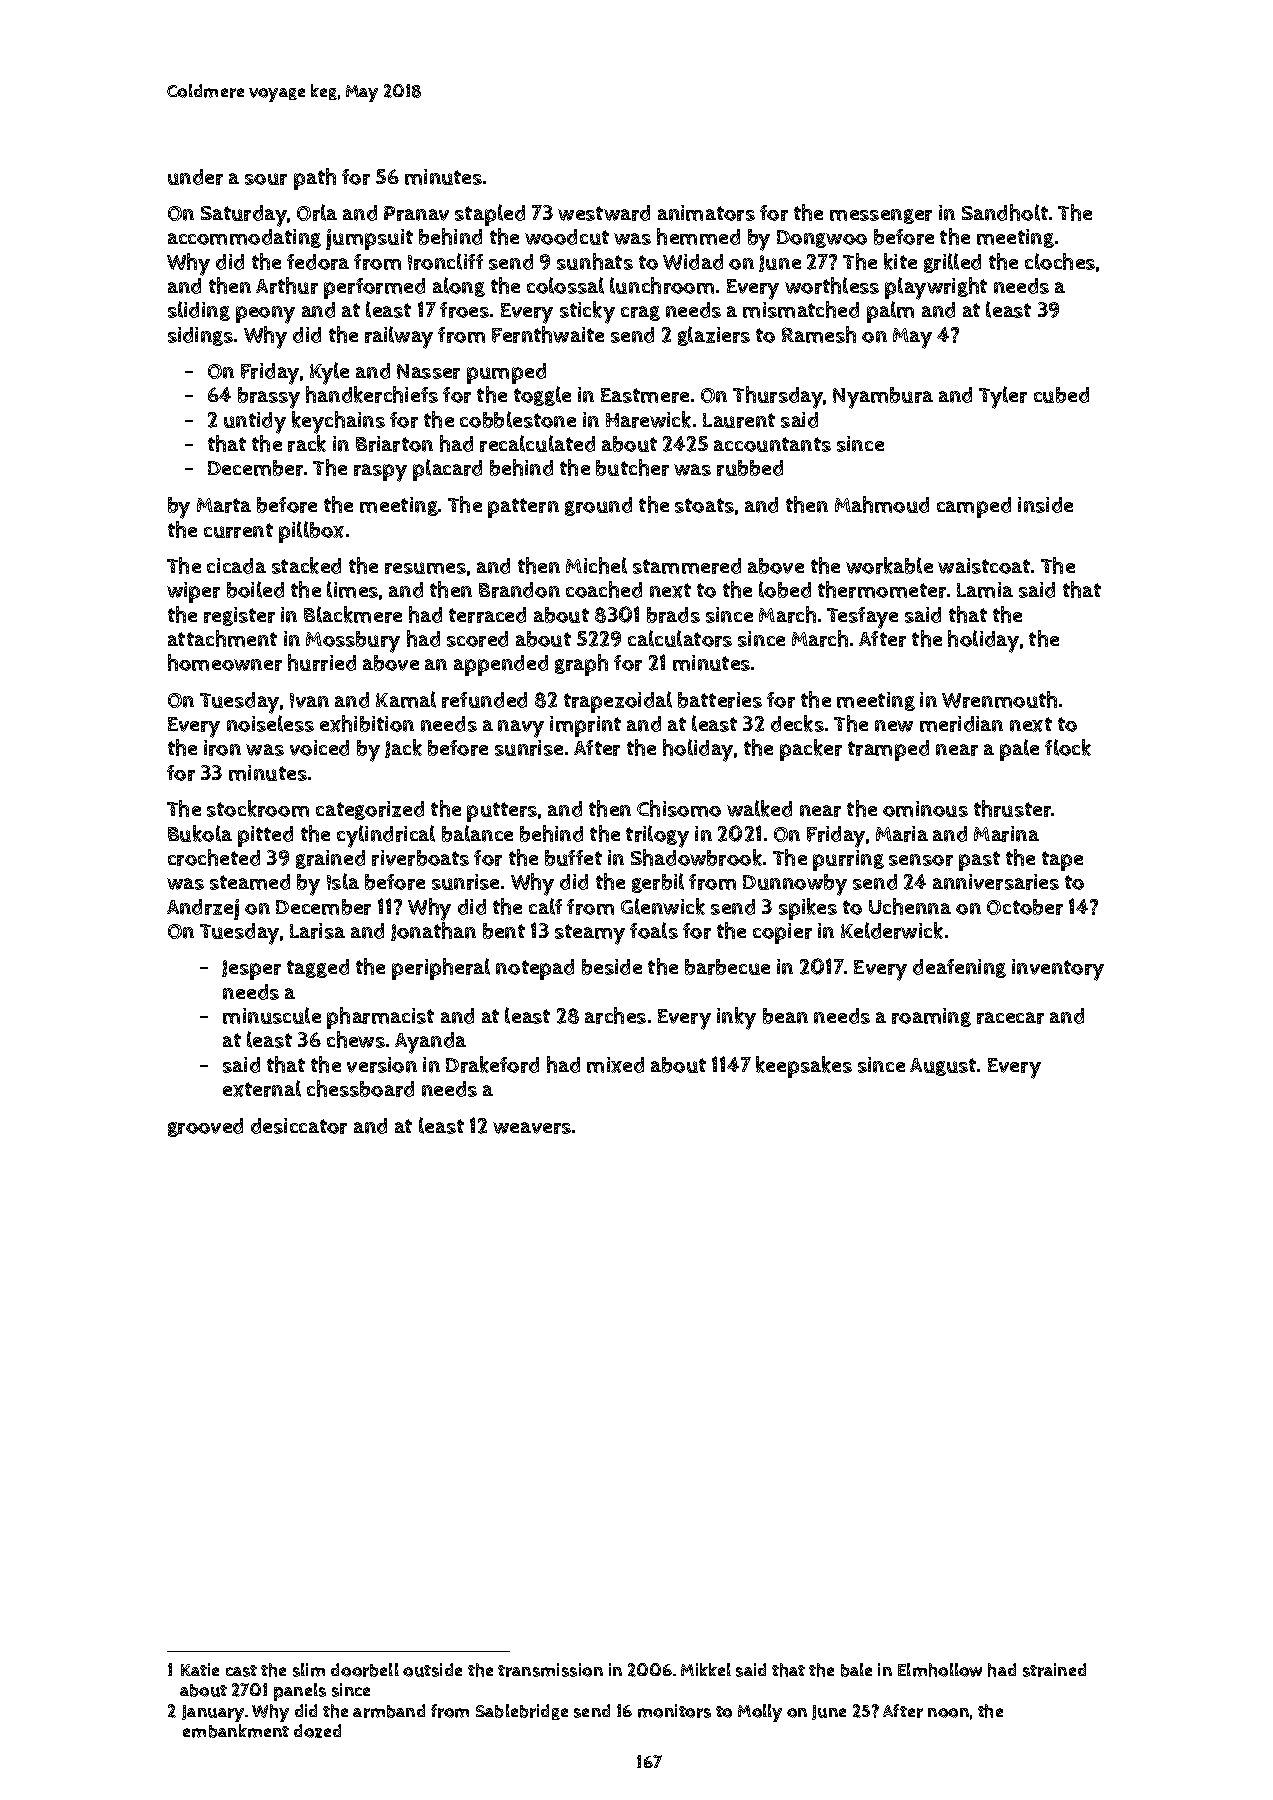 This image has height=1800, width=1273. I want to click on flock, so click(1068, 747).
